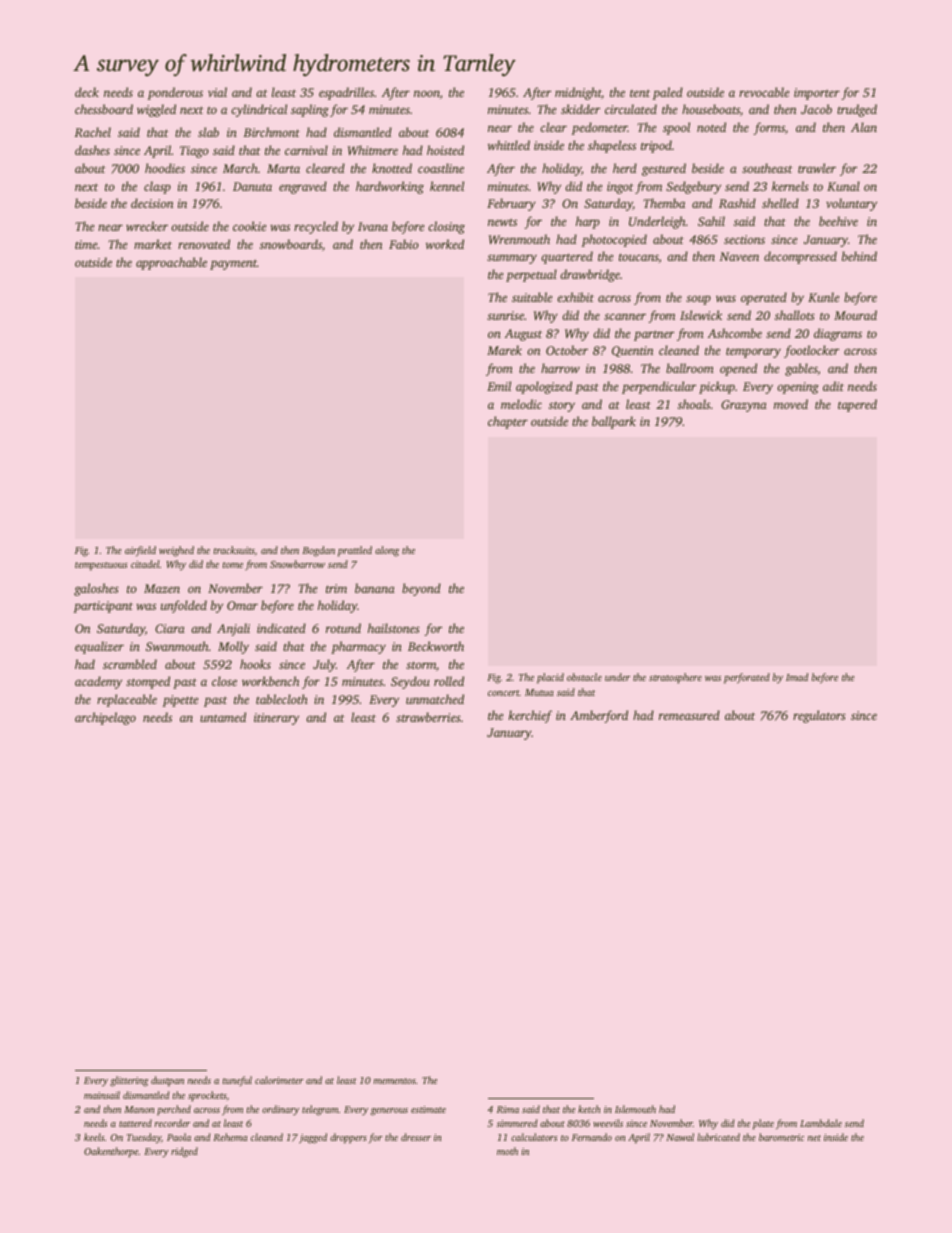 This page has width=952, height=1233. Describe the element at coordinates (508, 1109) in the page. I see `Rima` at that location.
